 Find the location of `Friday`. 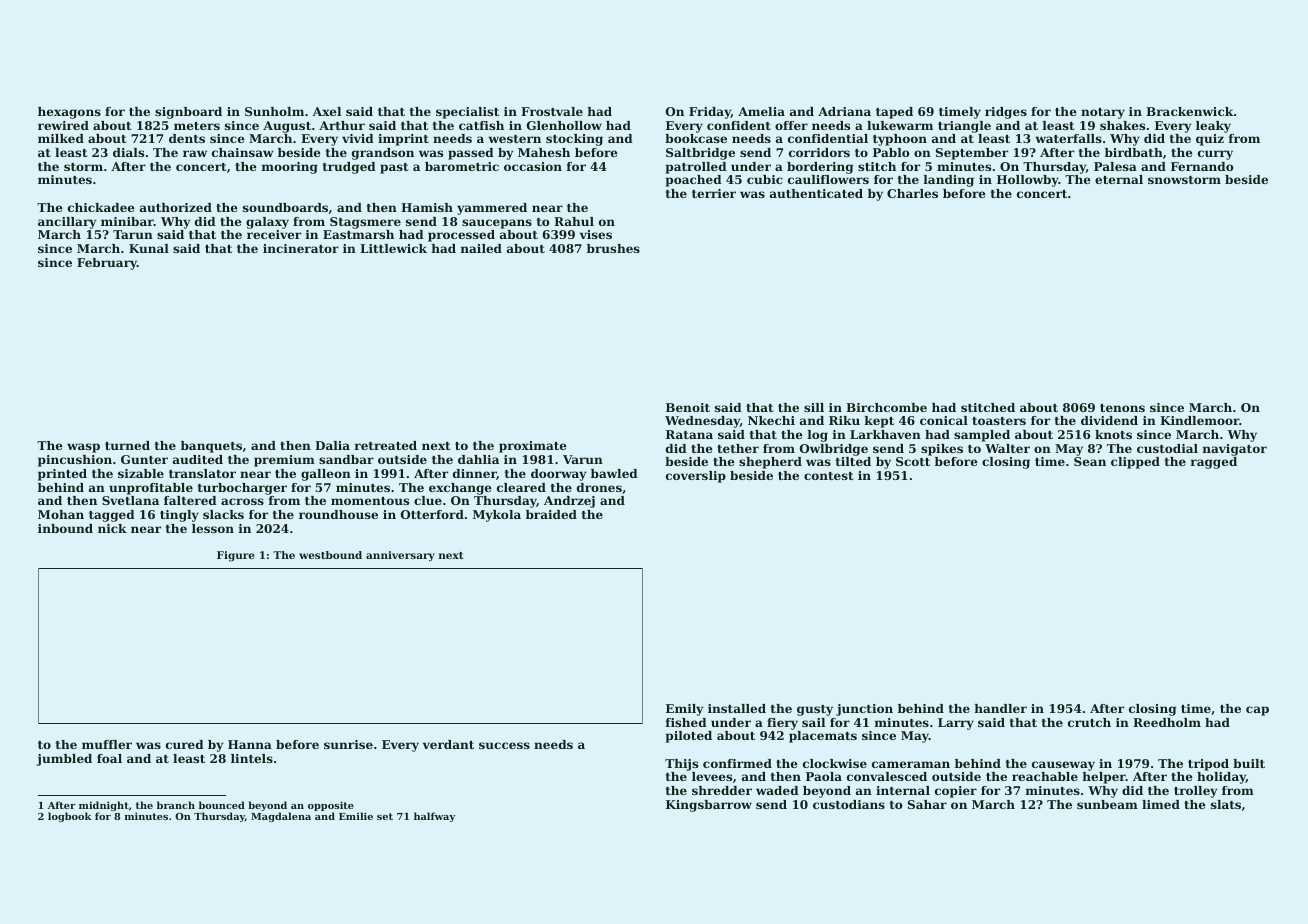

Friday is located at coordinates (710, 113).
